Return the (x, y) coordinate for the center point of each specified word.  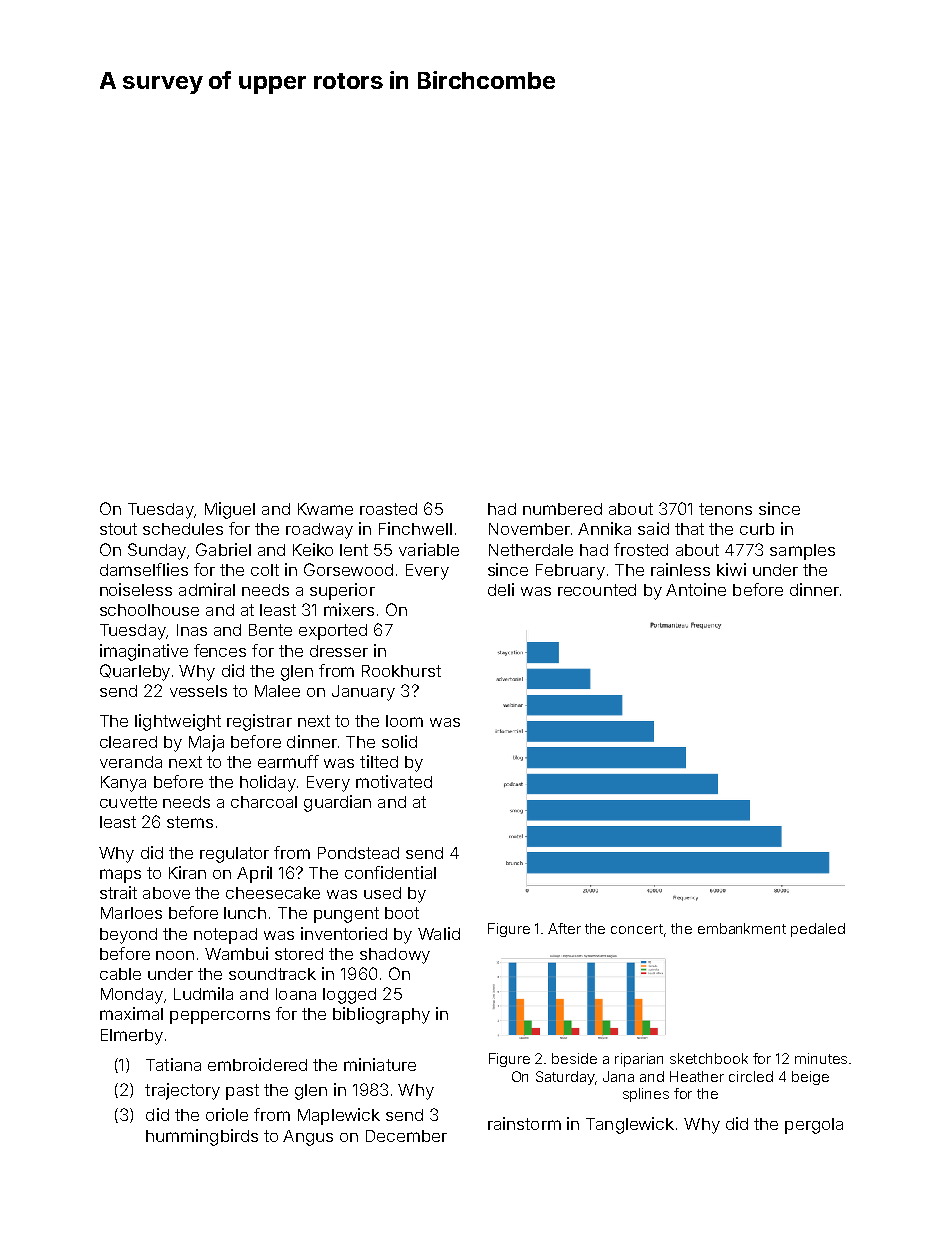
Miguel (230, 510)
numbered (562, 509)
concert (637, 929)
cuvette (128, 802)
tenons (725, 509)
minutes (821, 1058)
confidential (390, 872)
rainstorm (524, 1123)
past (242, 1092)
